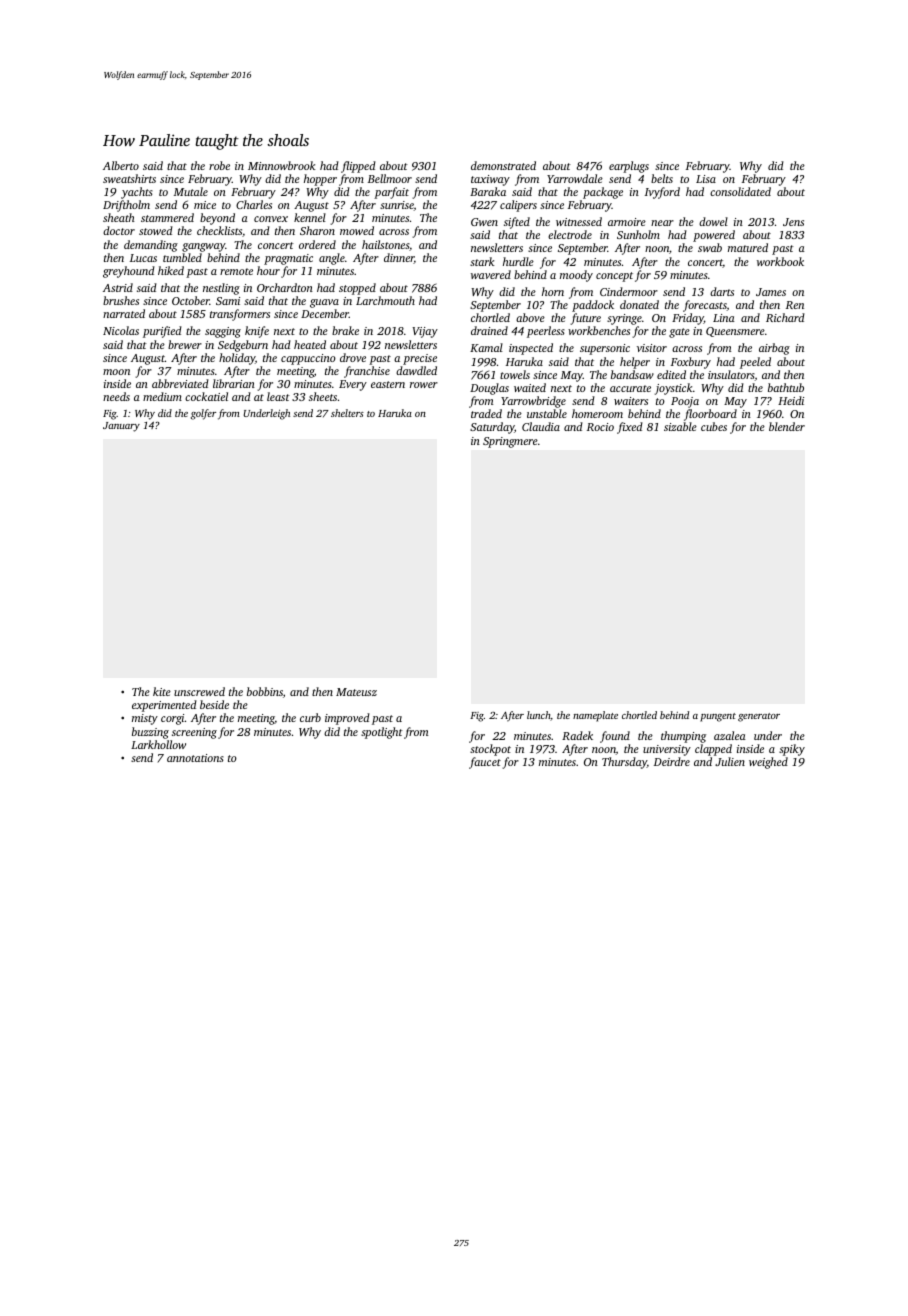 The height and width of the page is (1316, 908). I want to click on Alberto, so click(121, 165).
